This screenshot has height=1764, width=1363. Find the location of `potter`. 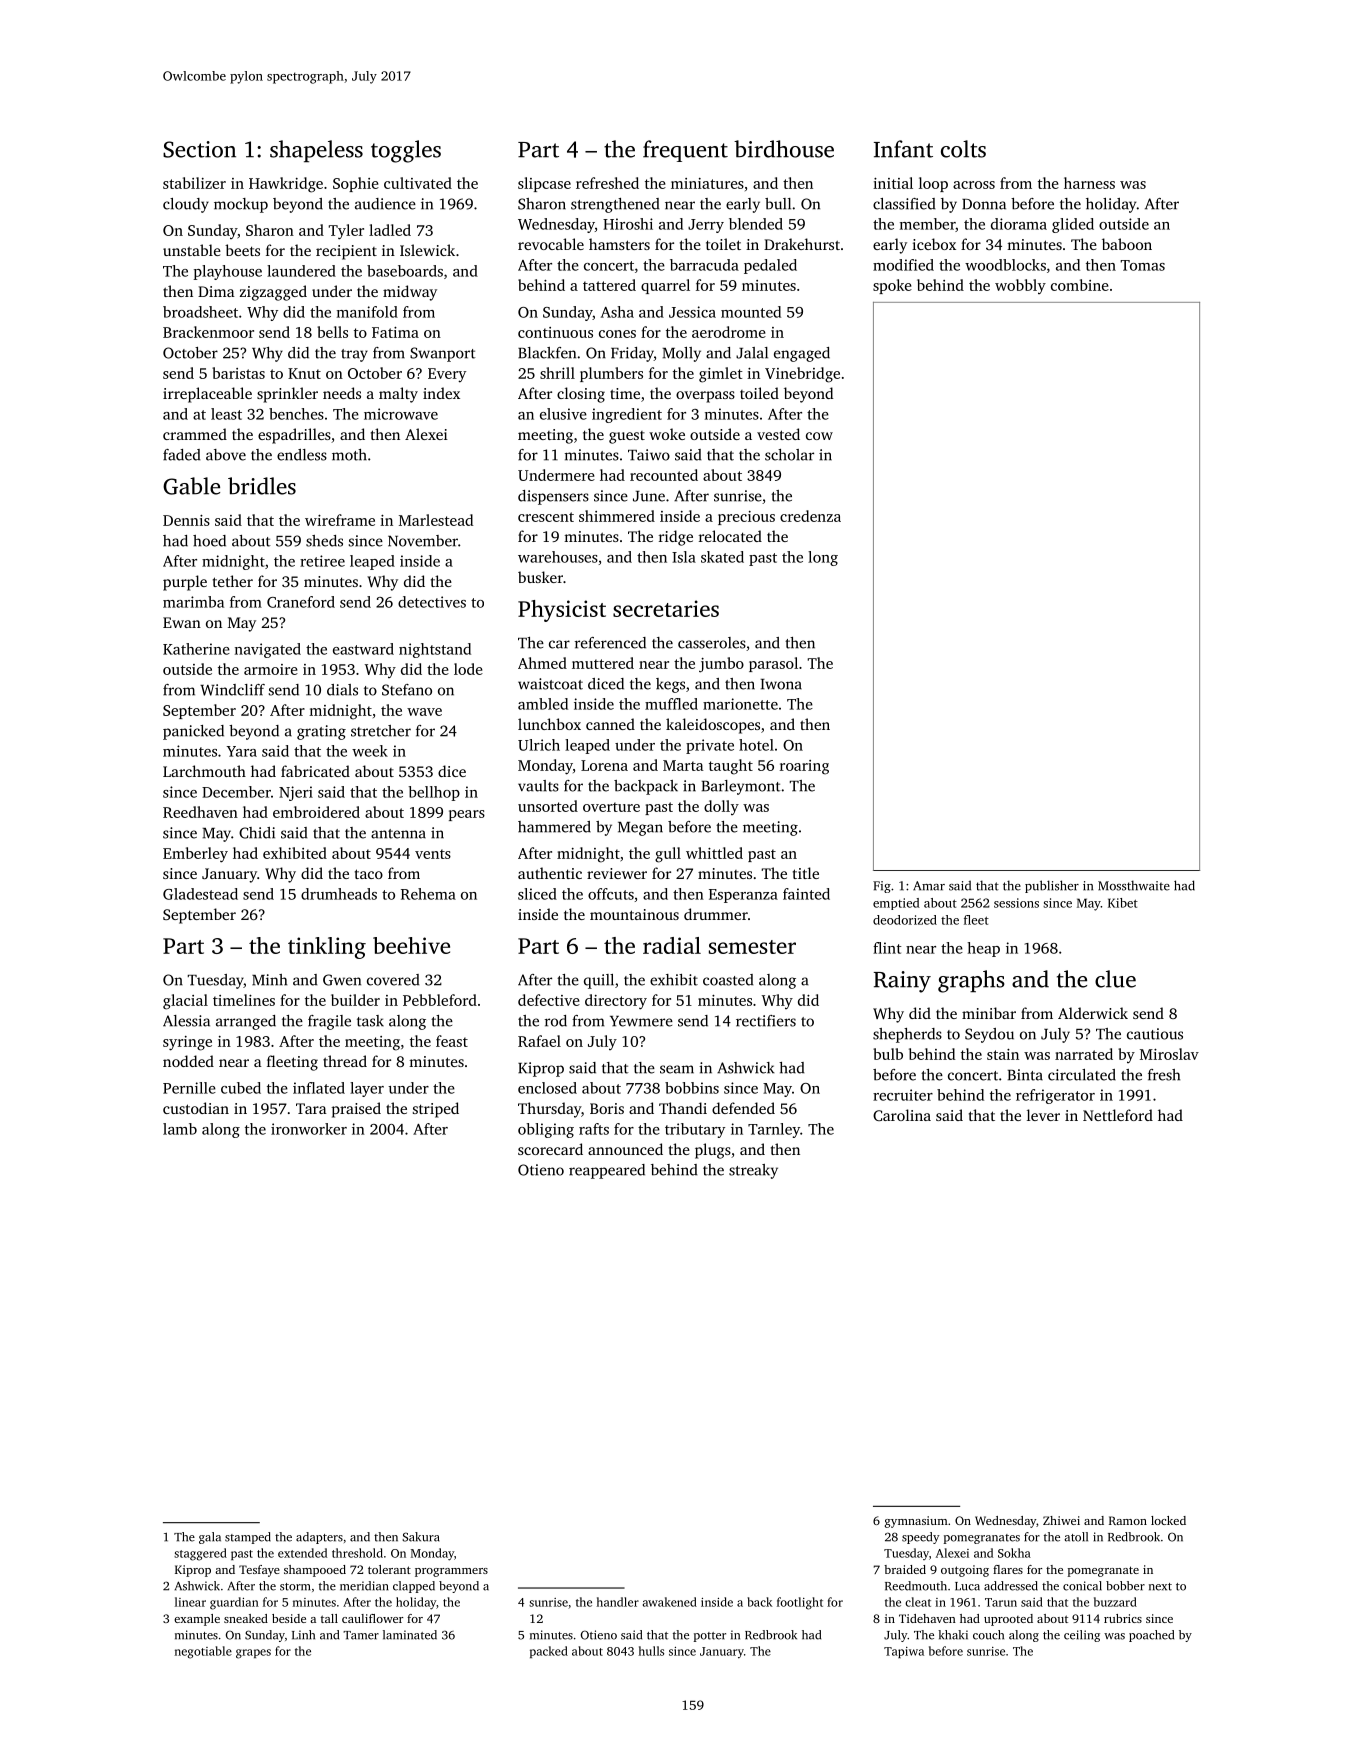

potter is located at coordinates (710, 1637).
